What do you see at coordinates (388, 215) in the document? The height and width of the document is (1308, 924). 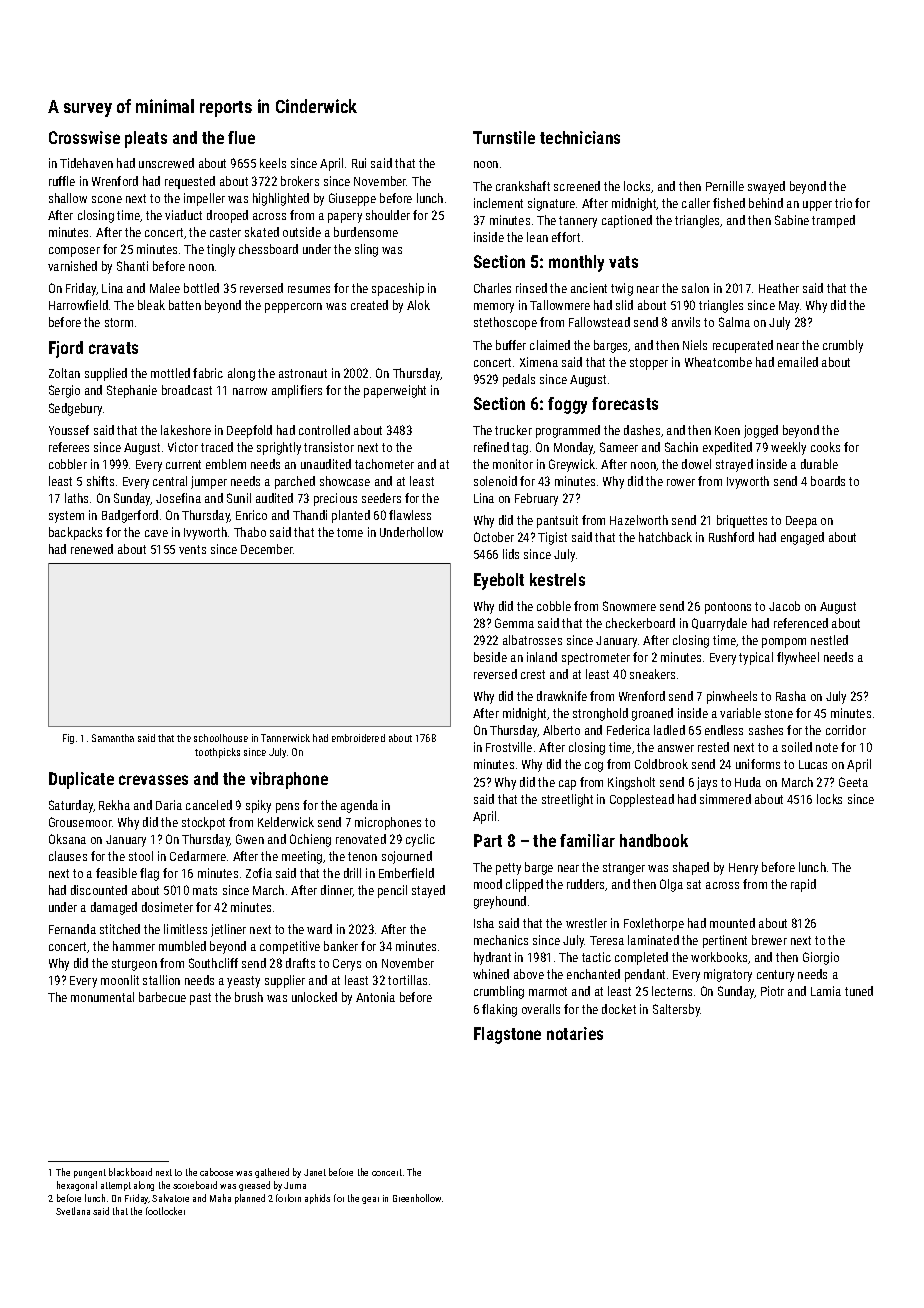 I see `shoulder` at bounding box center [388, 215].
